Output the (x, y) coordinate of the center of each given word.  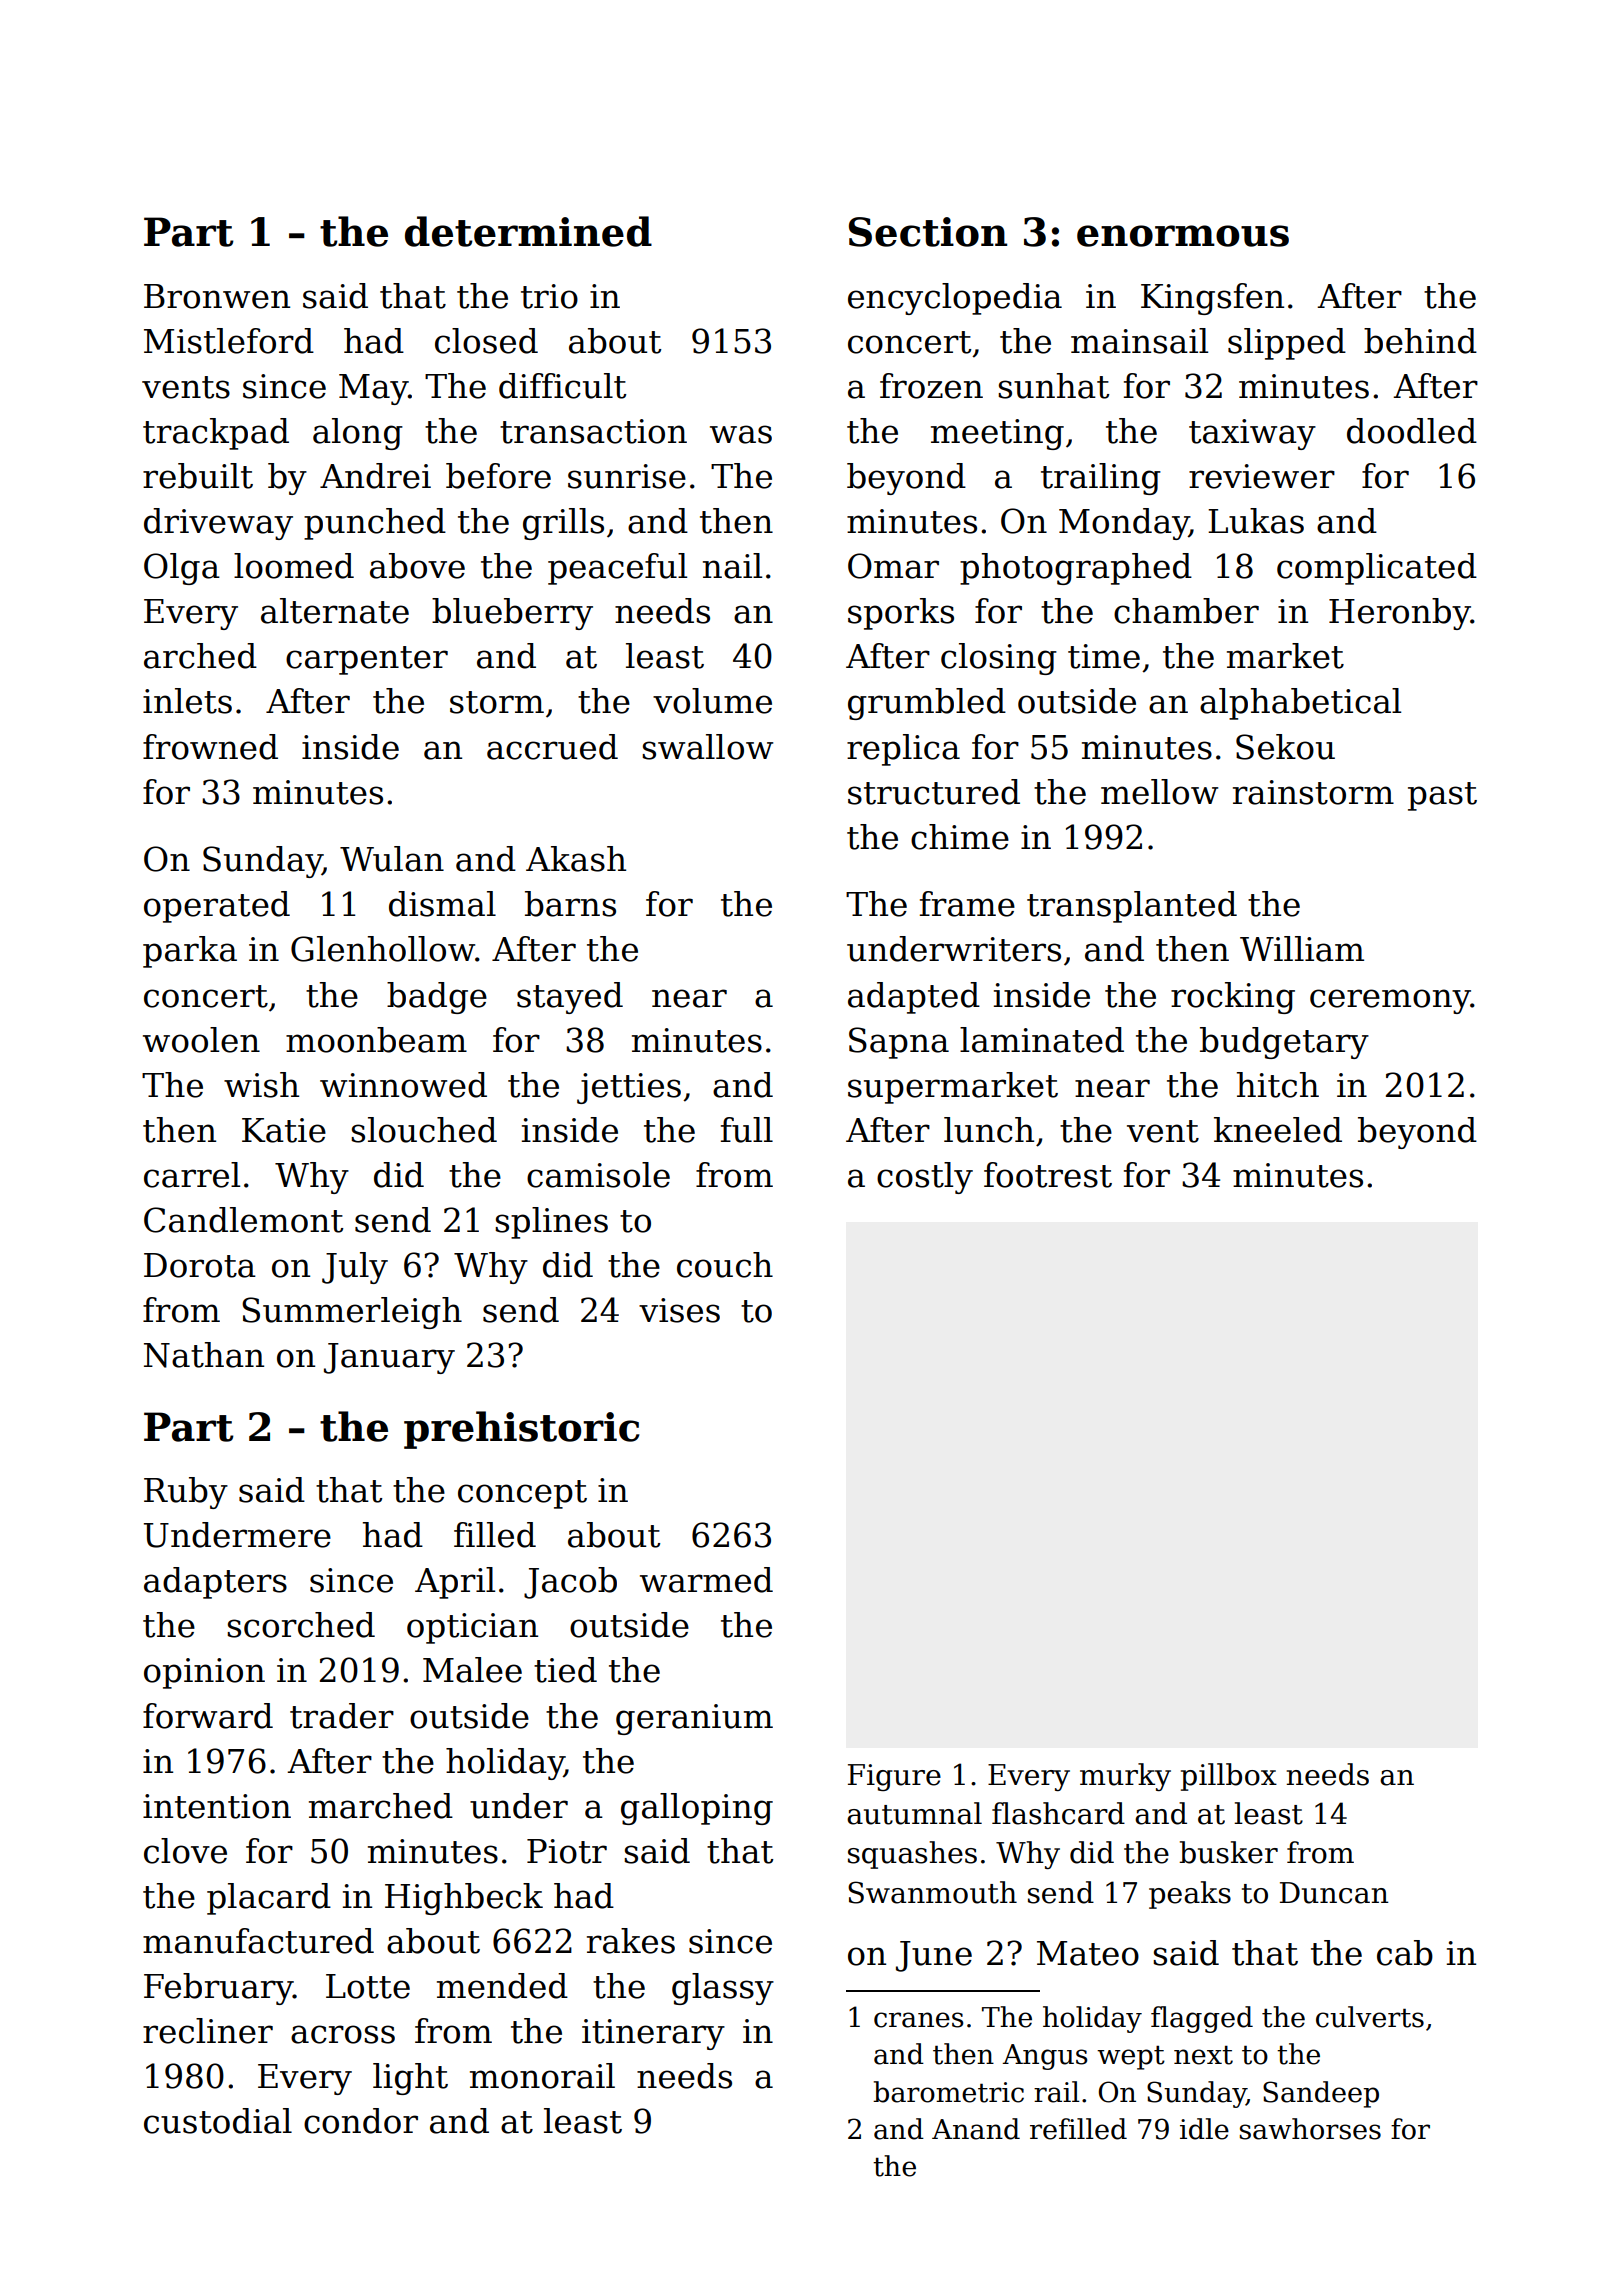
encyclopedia (955, 299)
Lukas (1256, 521)
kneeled (1278, 1130)
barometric (948, 2092)
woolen (201, 1040)
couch (725, 1265)
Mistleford (229, 341)
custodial (218, 2121)
